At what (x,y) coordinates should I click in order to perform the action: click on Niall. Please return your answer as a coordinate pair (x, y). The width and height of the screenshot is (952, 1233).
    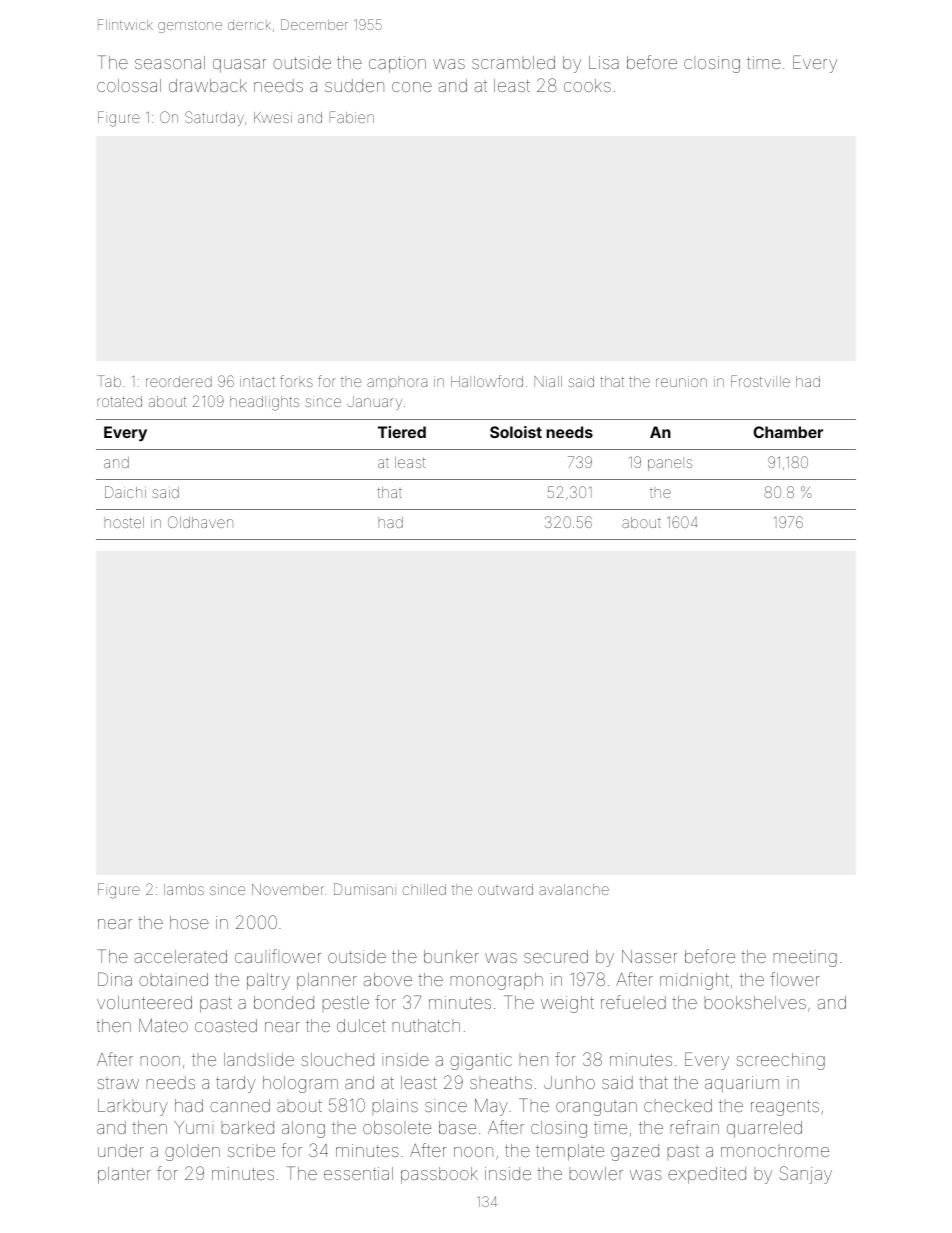
    Looking at the image, I should click on (548, 381).
